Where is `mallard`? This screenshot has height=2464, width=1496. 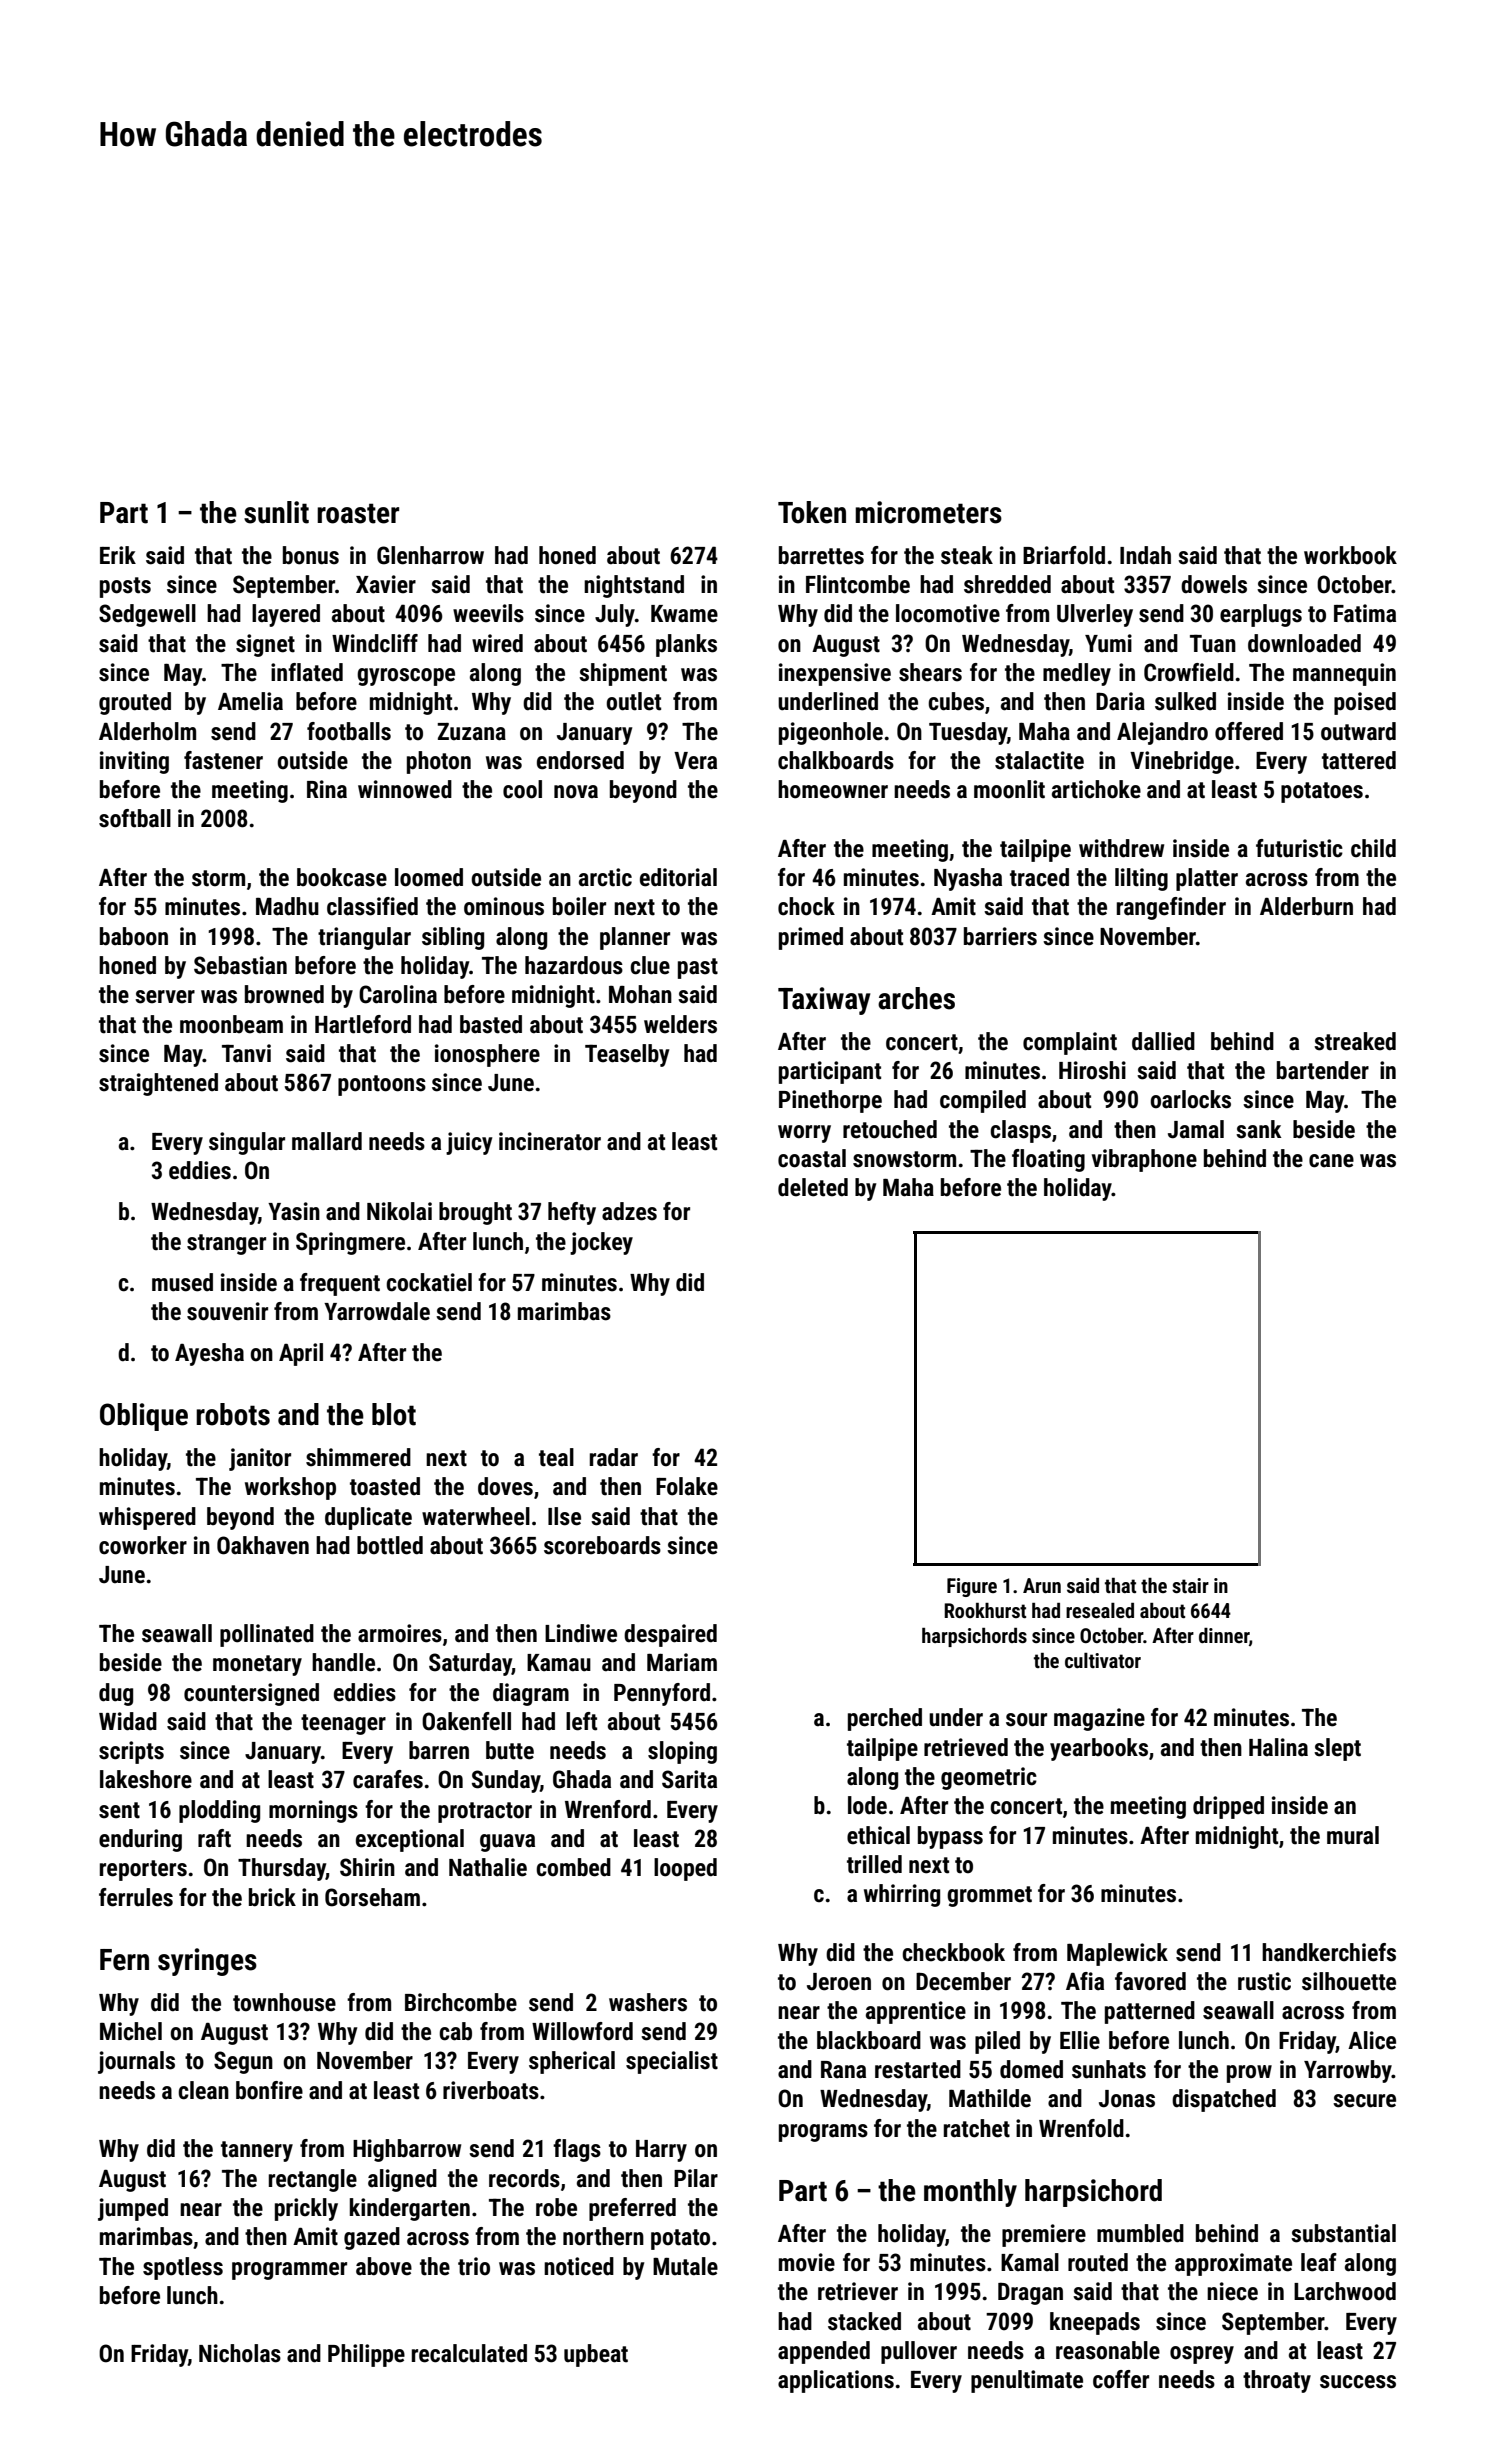 mallard is located at coordinates (327, 1141).
